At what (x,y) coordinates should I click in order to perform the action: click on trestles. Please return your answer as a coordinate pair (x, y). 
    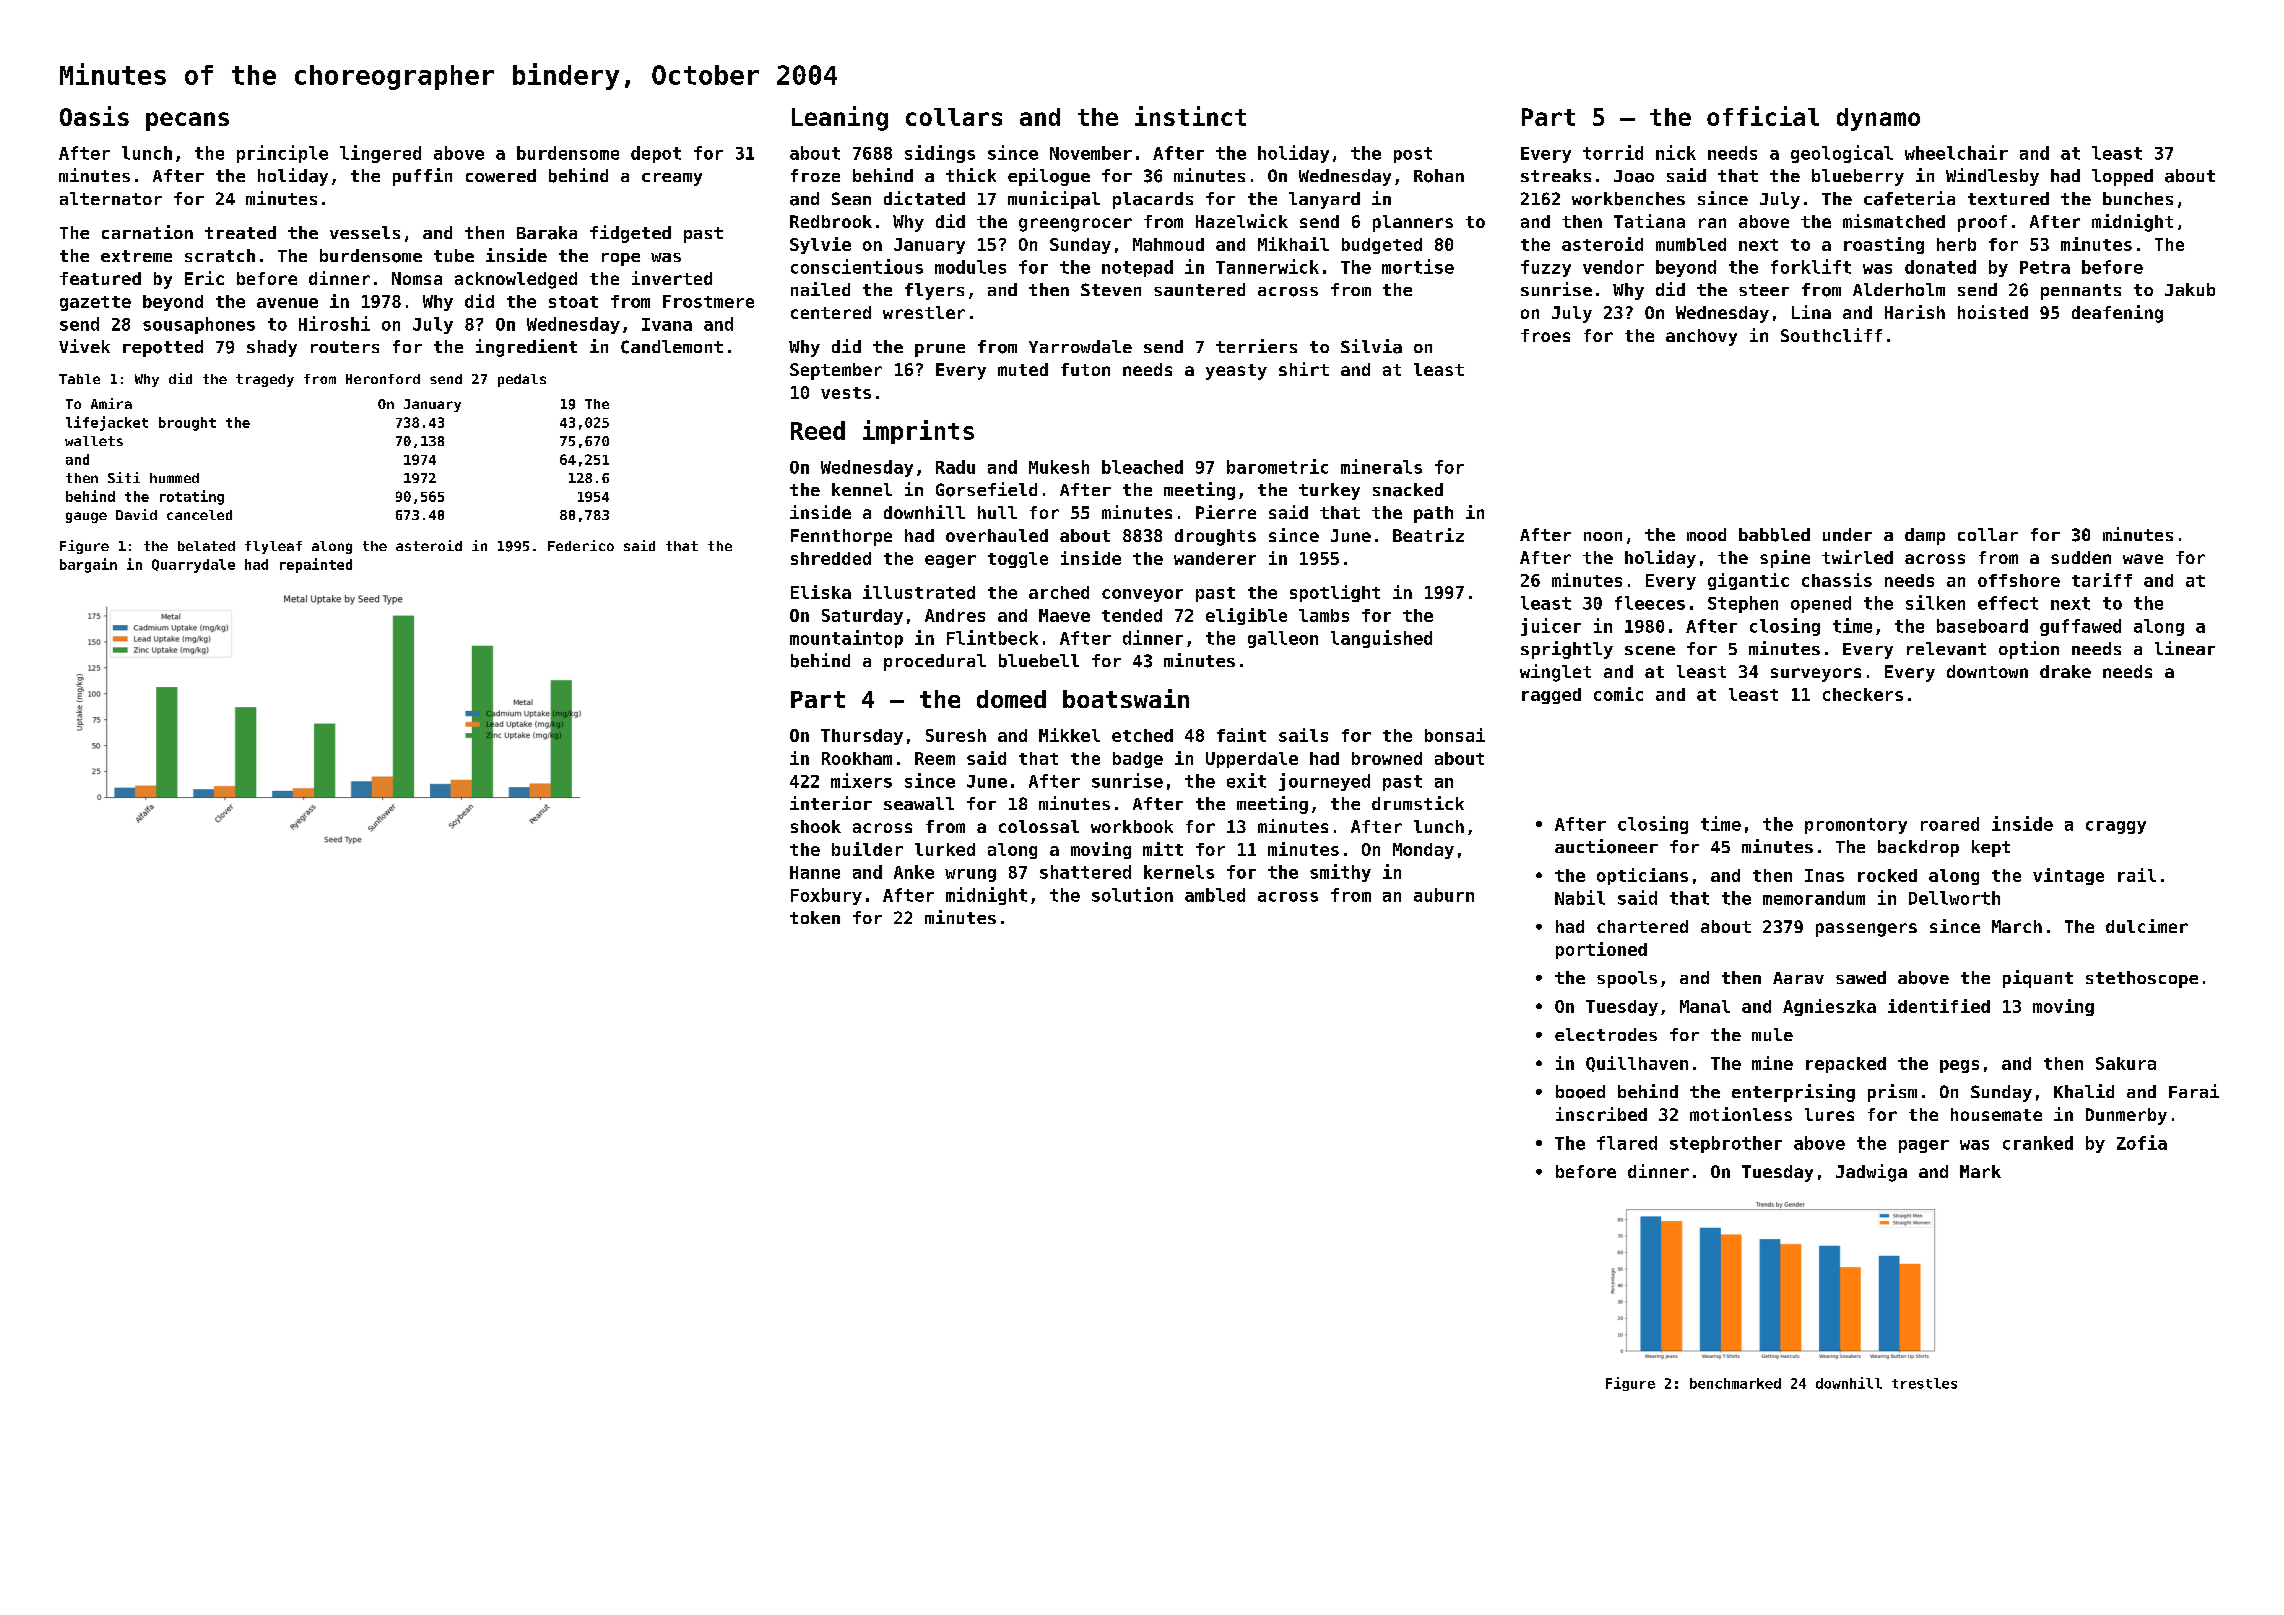
    Looking at the image, I should click on (1924, 1383).
